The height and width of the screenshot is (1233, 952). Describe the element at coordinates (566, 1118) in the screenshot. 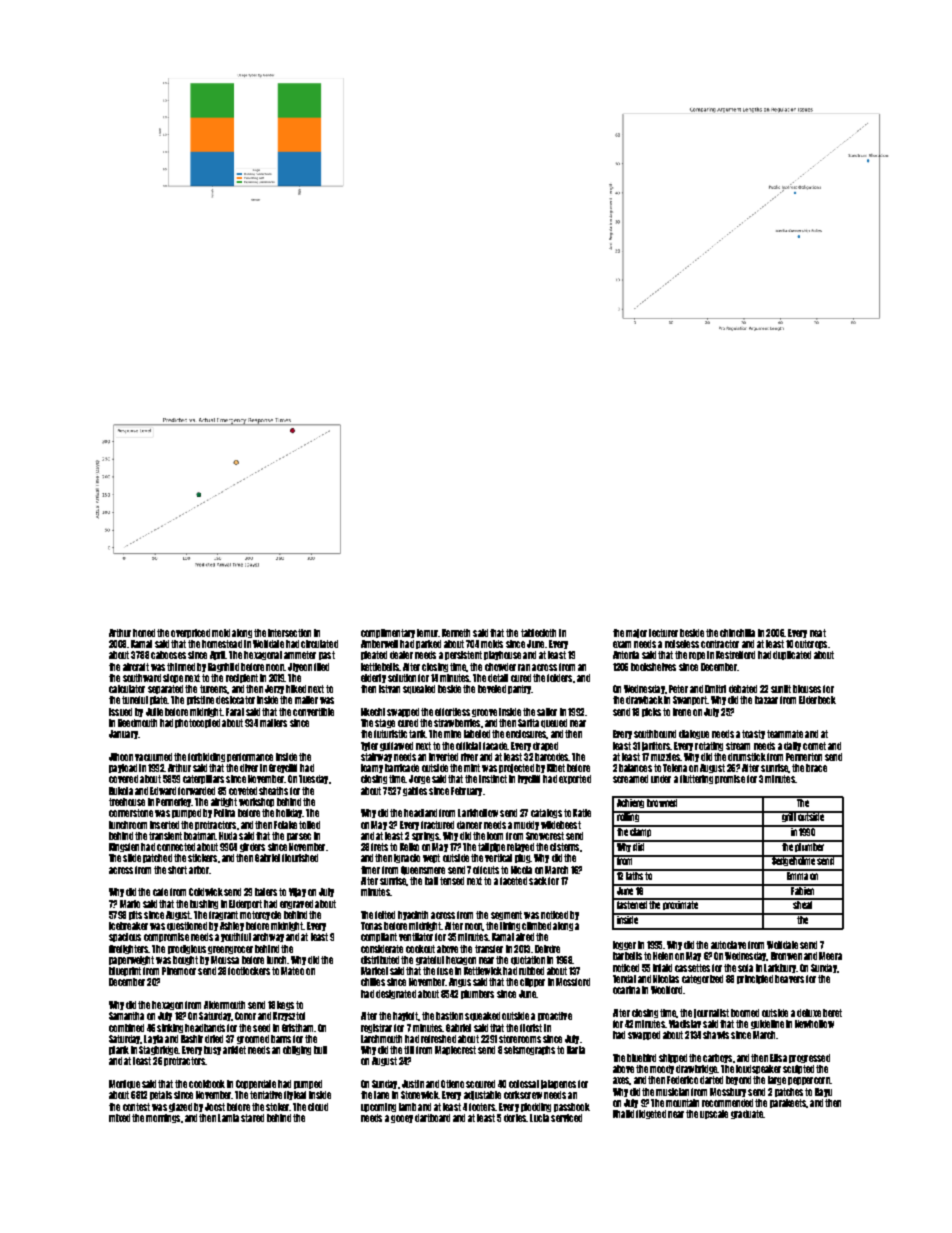

I see `serviced` at that location.
